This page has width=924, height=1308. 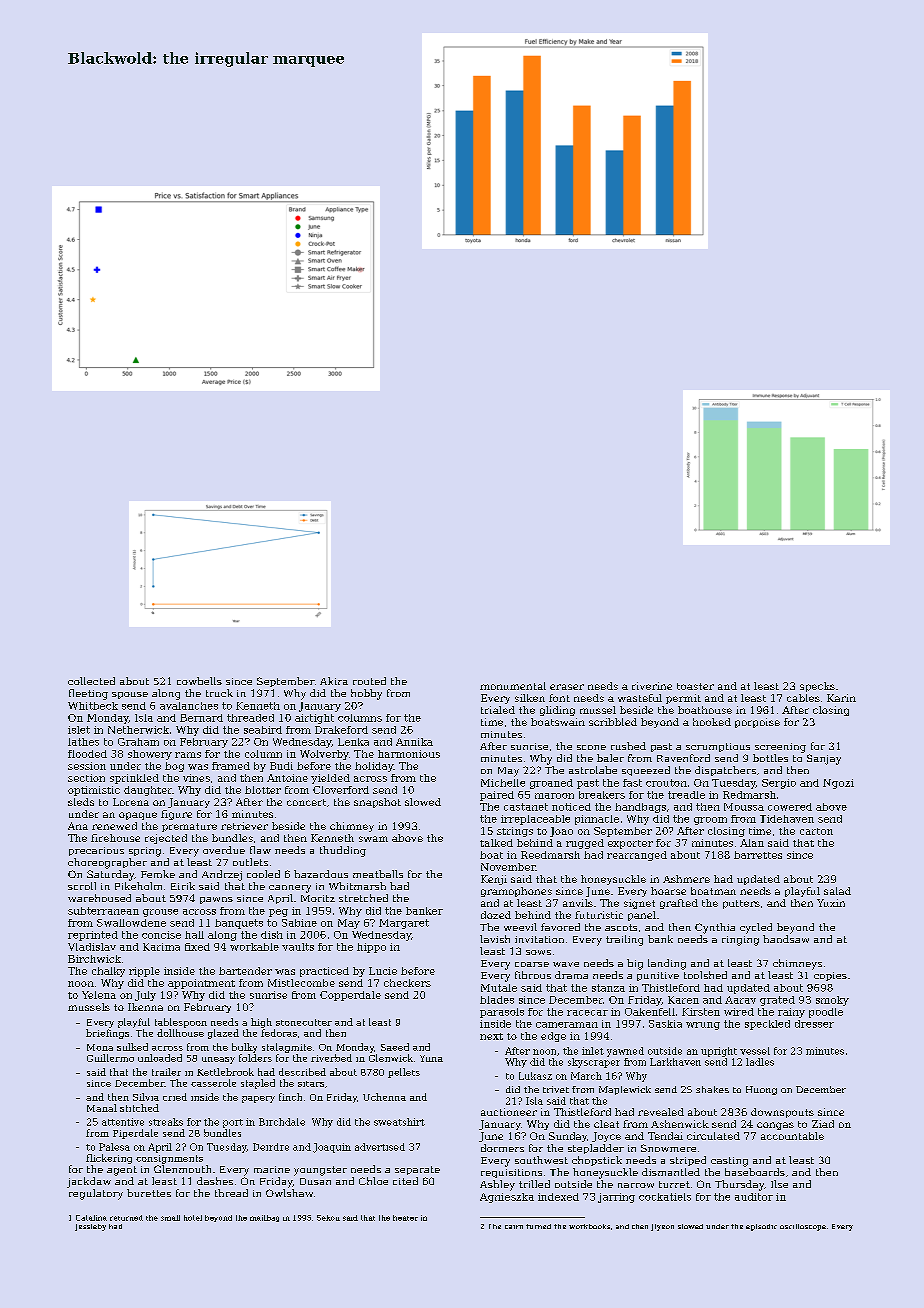 What do you see at coordinates (559, 698) in the page?
I see `font` at bounding box center [559, 698].
